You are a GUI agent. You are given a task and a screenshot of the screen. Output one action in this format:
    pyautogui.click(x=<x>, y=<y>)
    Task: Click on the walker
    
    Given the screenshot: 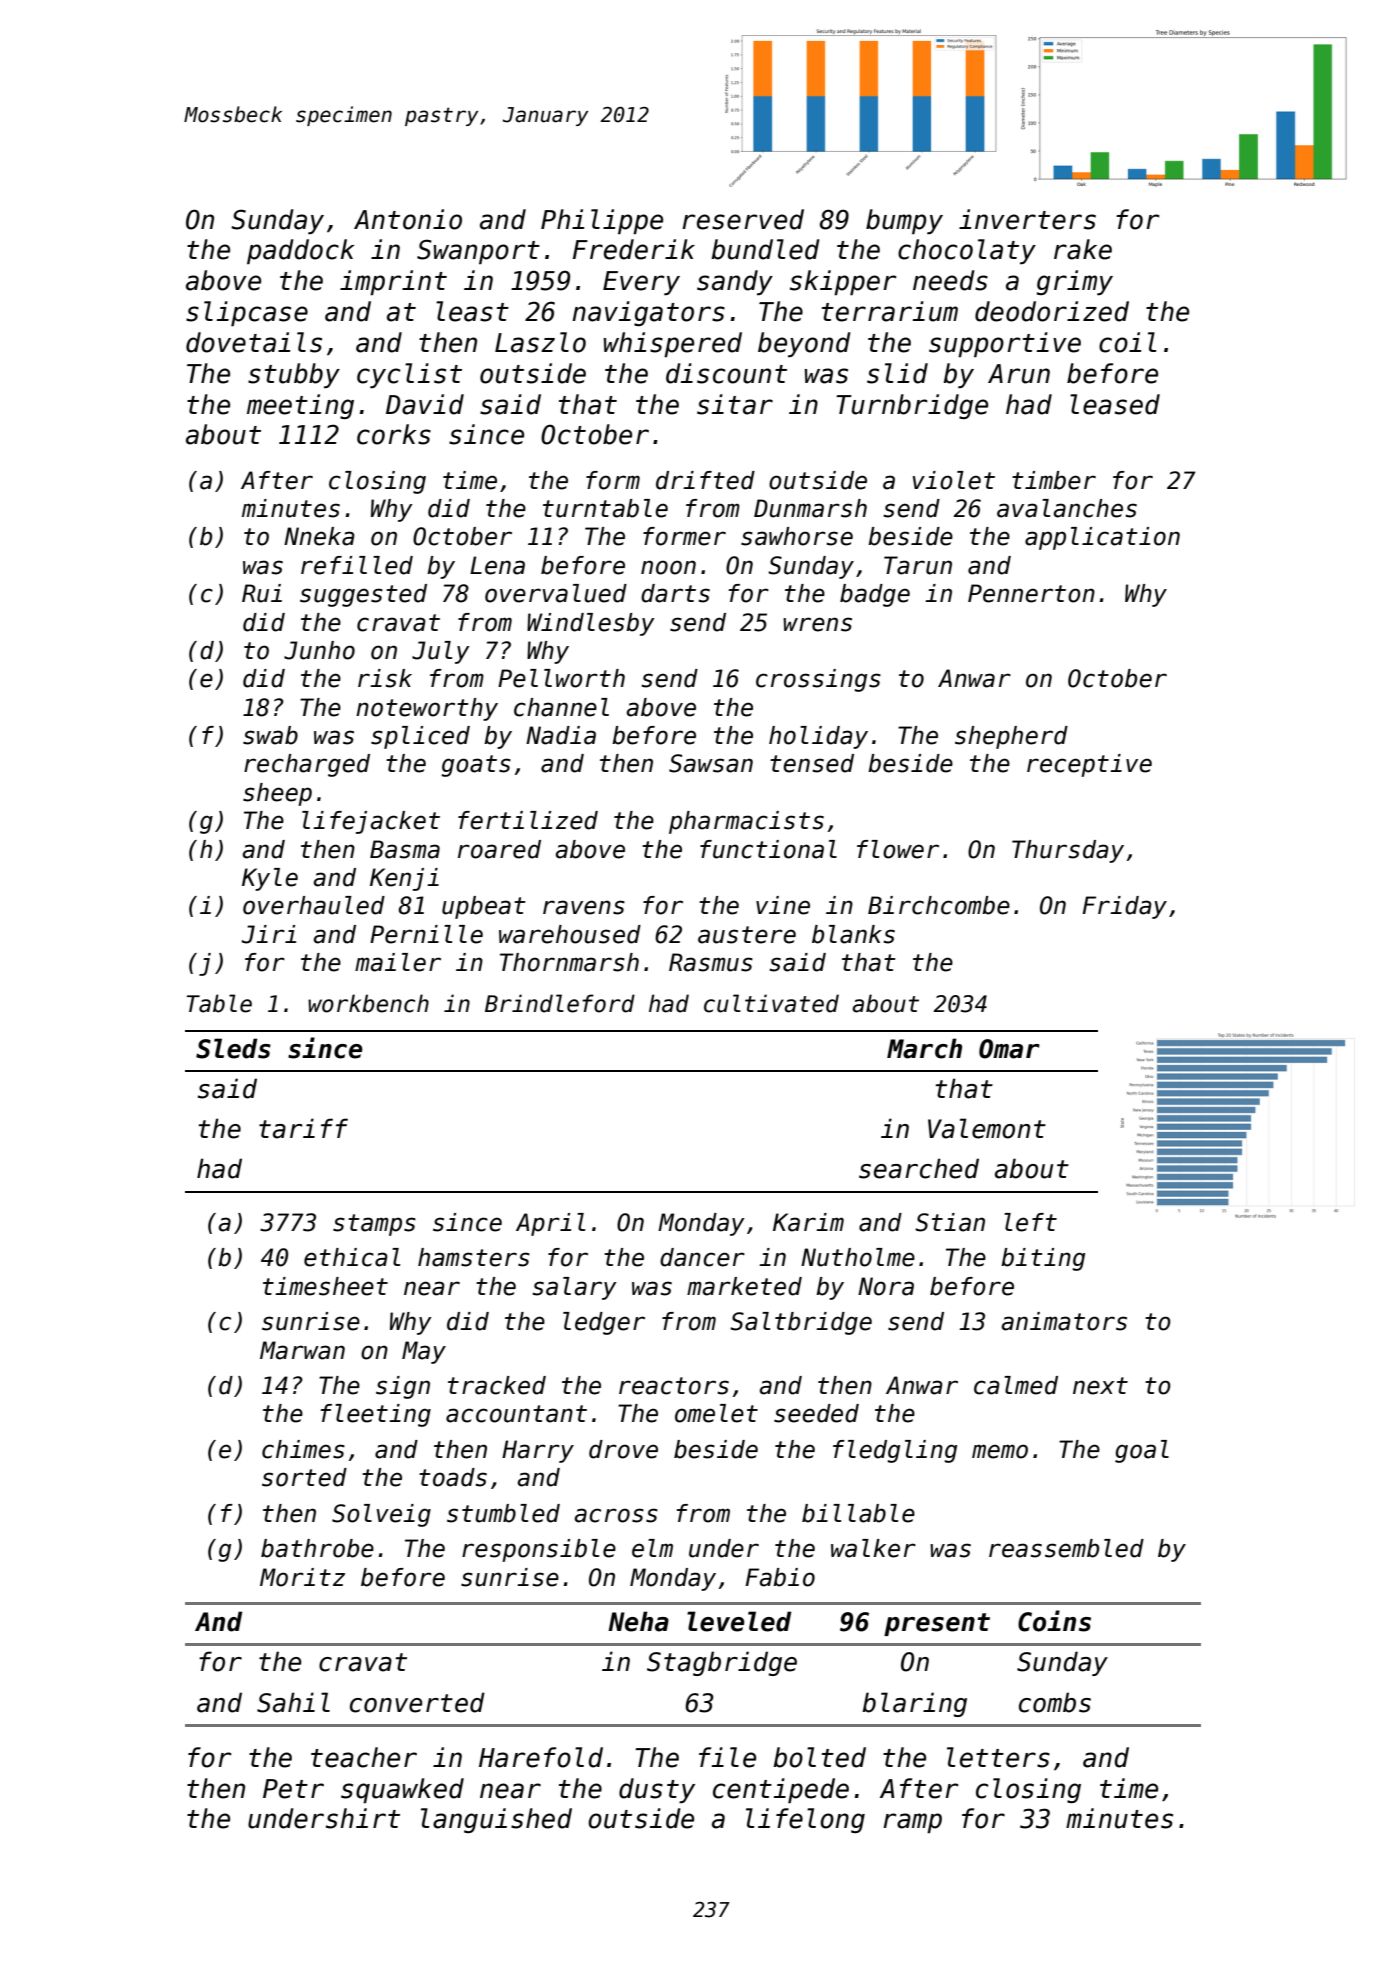 What is the action you would take?
    pyautogui.click(x=873, y=1548)
